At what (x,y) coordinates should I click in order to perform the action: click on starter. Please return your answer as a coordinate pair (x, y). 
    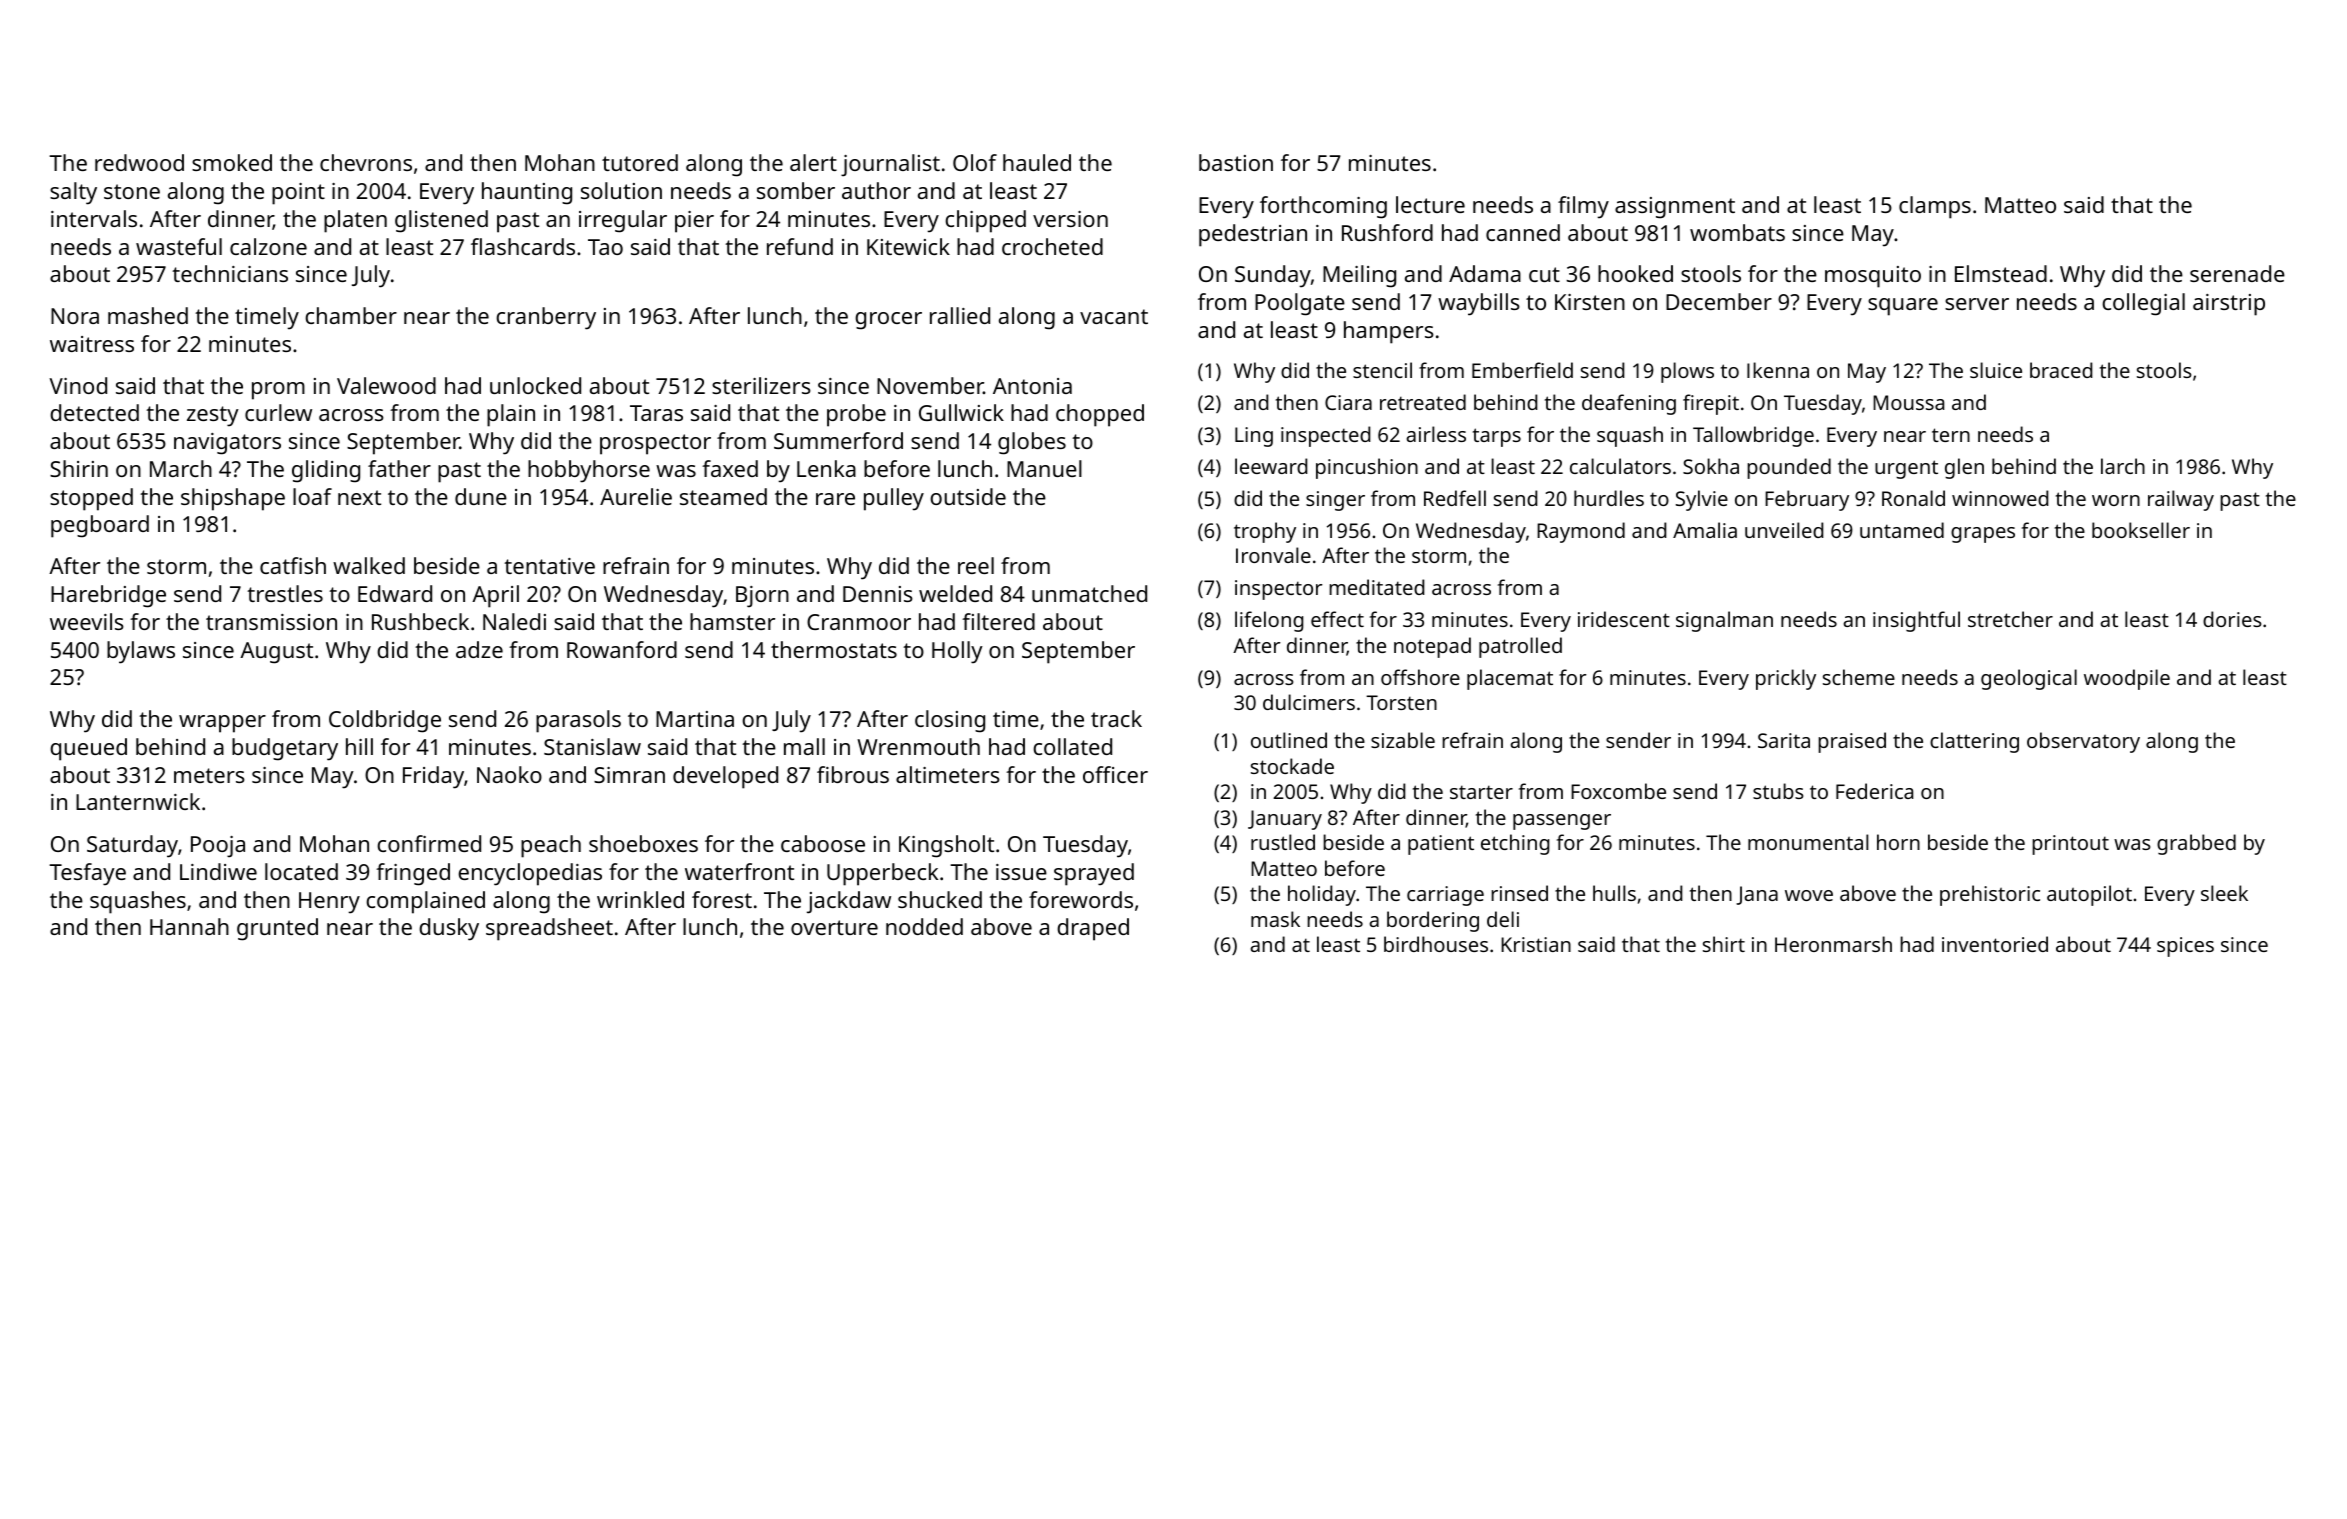
    Looking at the image, I should click on (1481, 792).
